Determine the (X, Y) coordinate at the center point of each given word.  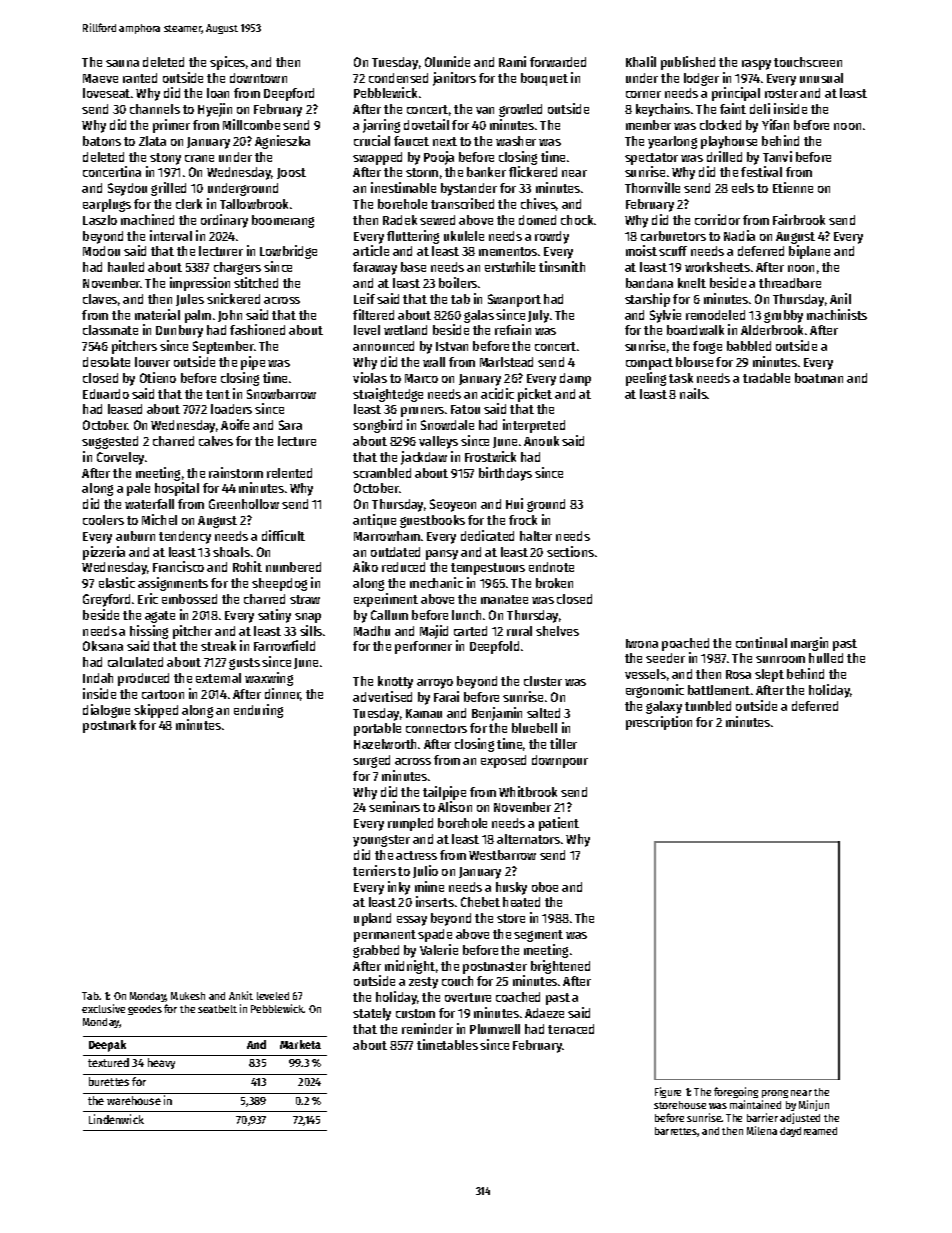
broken (554, 583)
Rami (512, 61)
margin (809, 644)
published (688, 63)
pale (138, 489)
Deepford (289, 94)
